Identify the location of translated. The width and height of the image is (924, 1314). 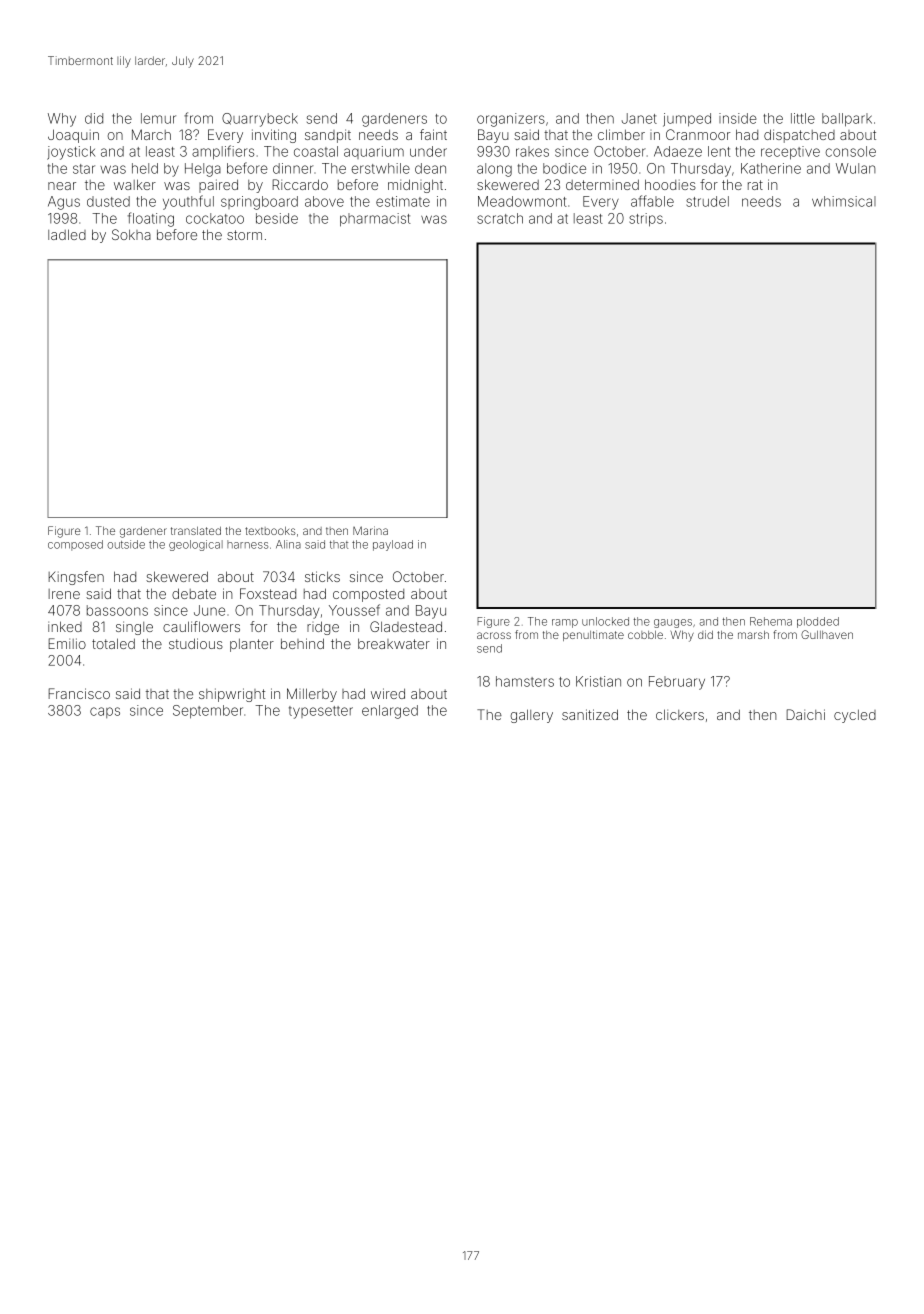
(196, 531).
